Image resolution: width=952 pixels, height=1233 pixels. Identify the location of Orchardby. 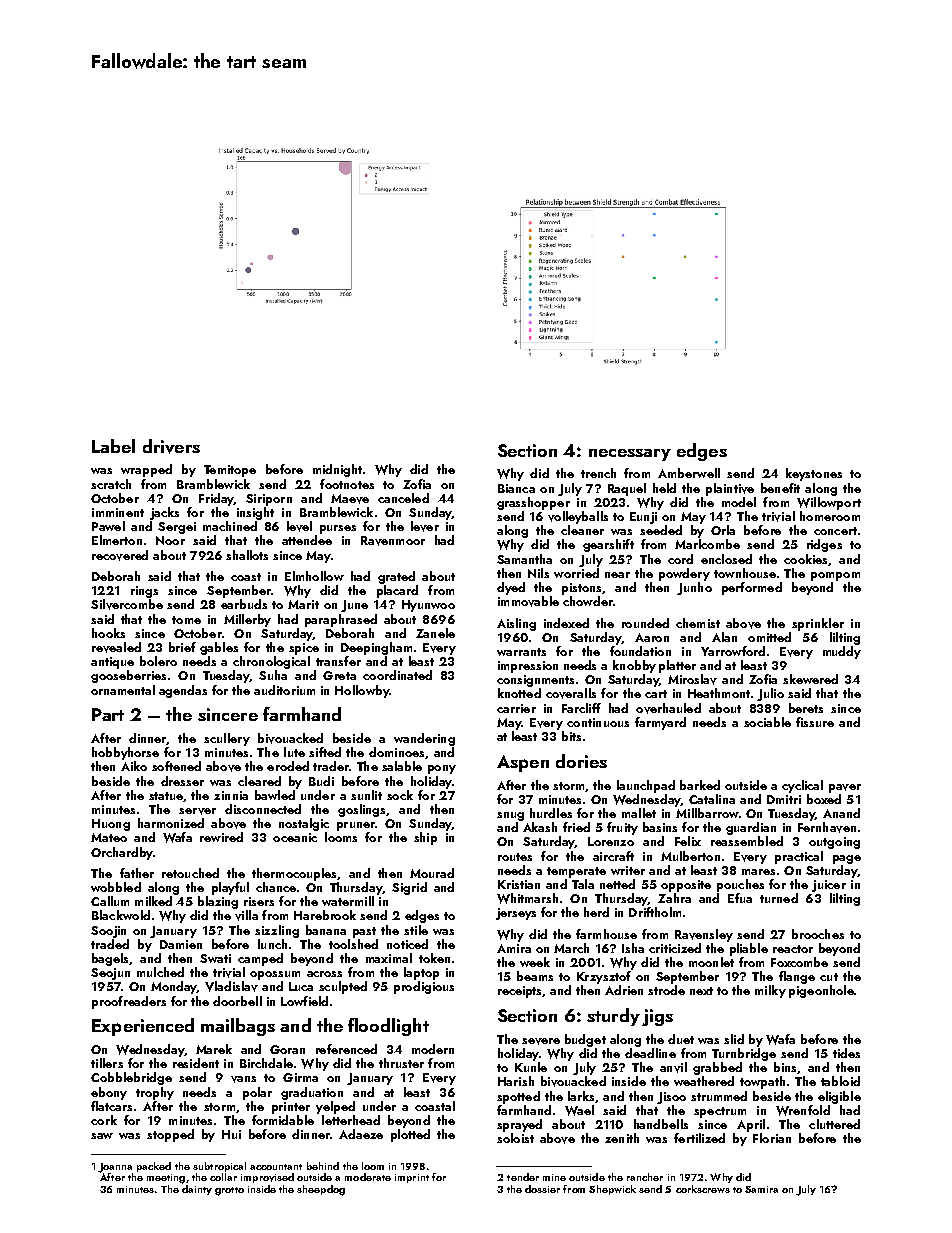
(122, 853).
